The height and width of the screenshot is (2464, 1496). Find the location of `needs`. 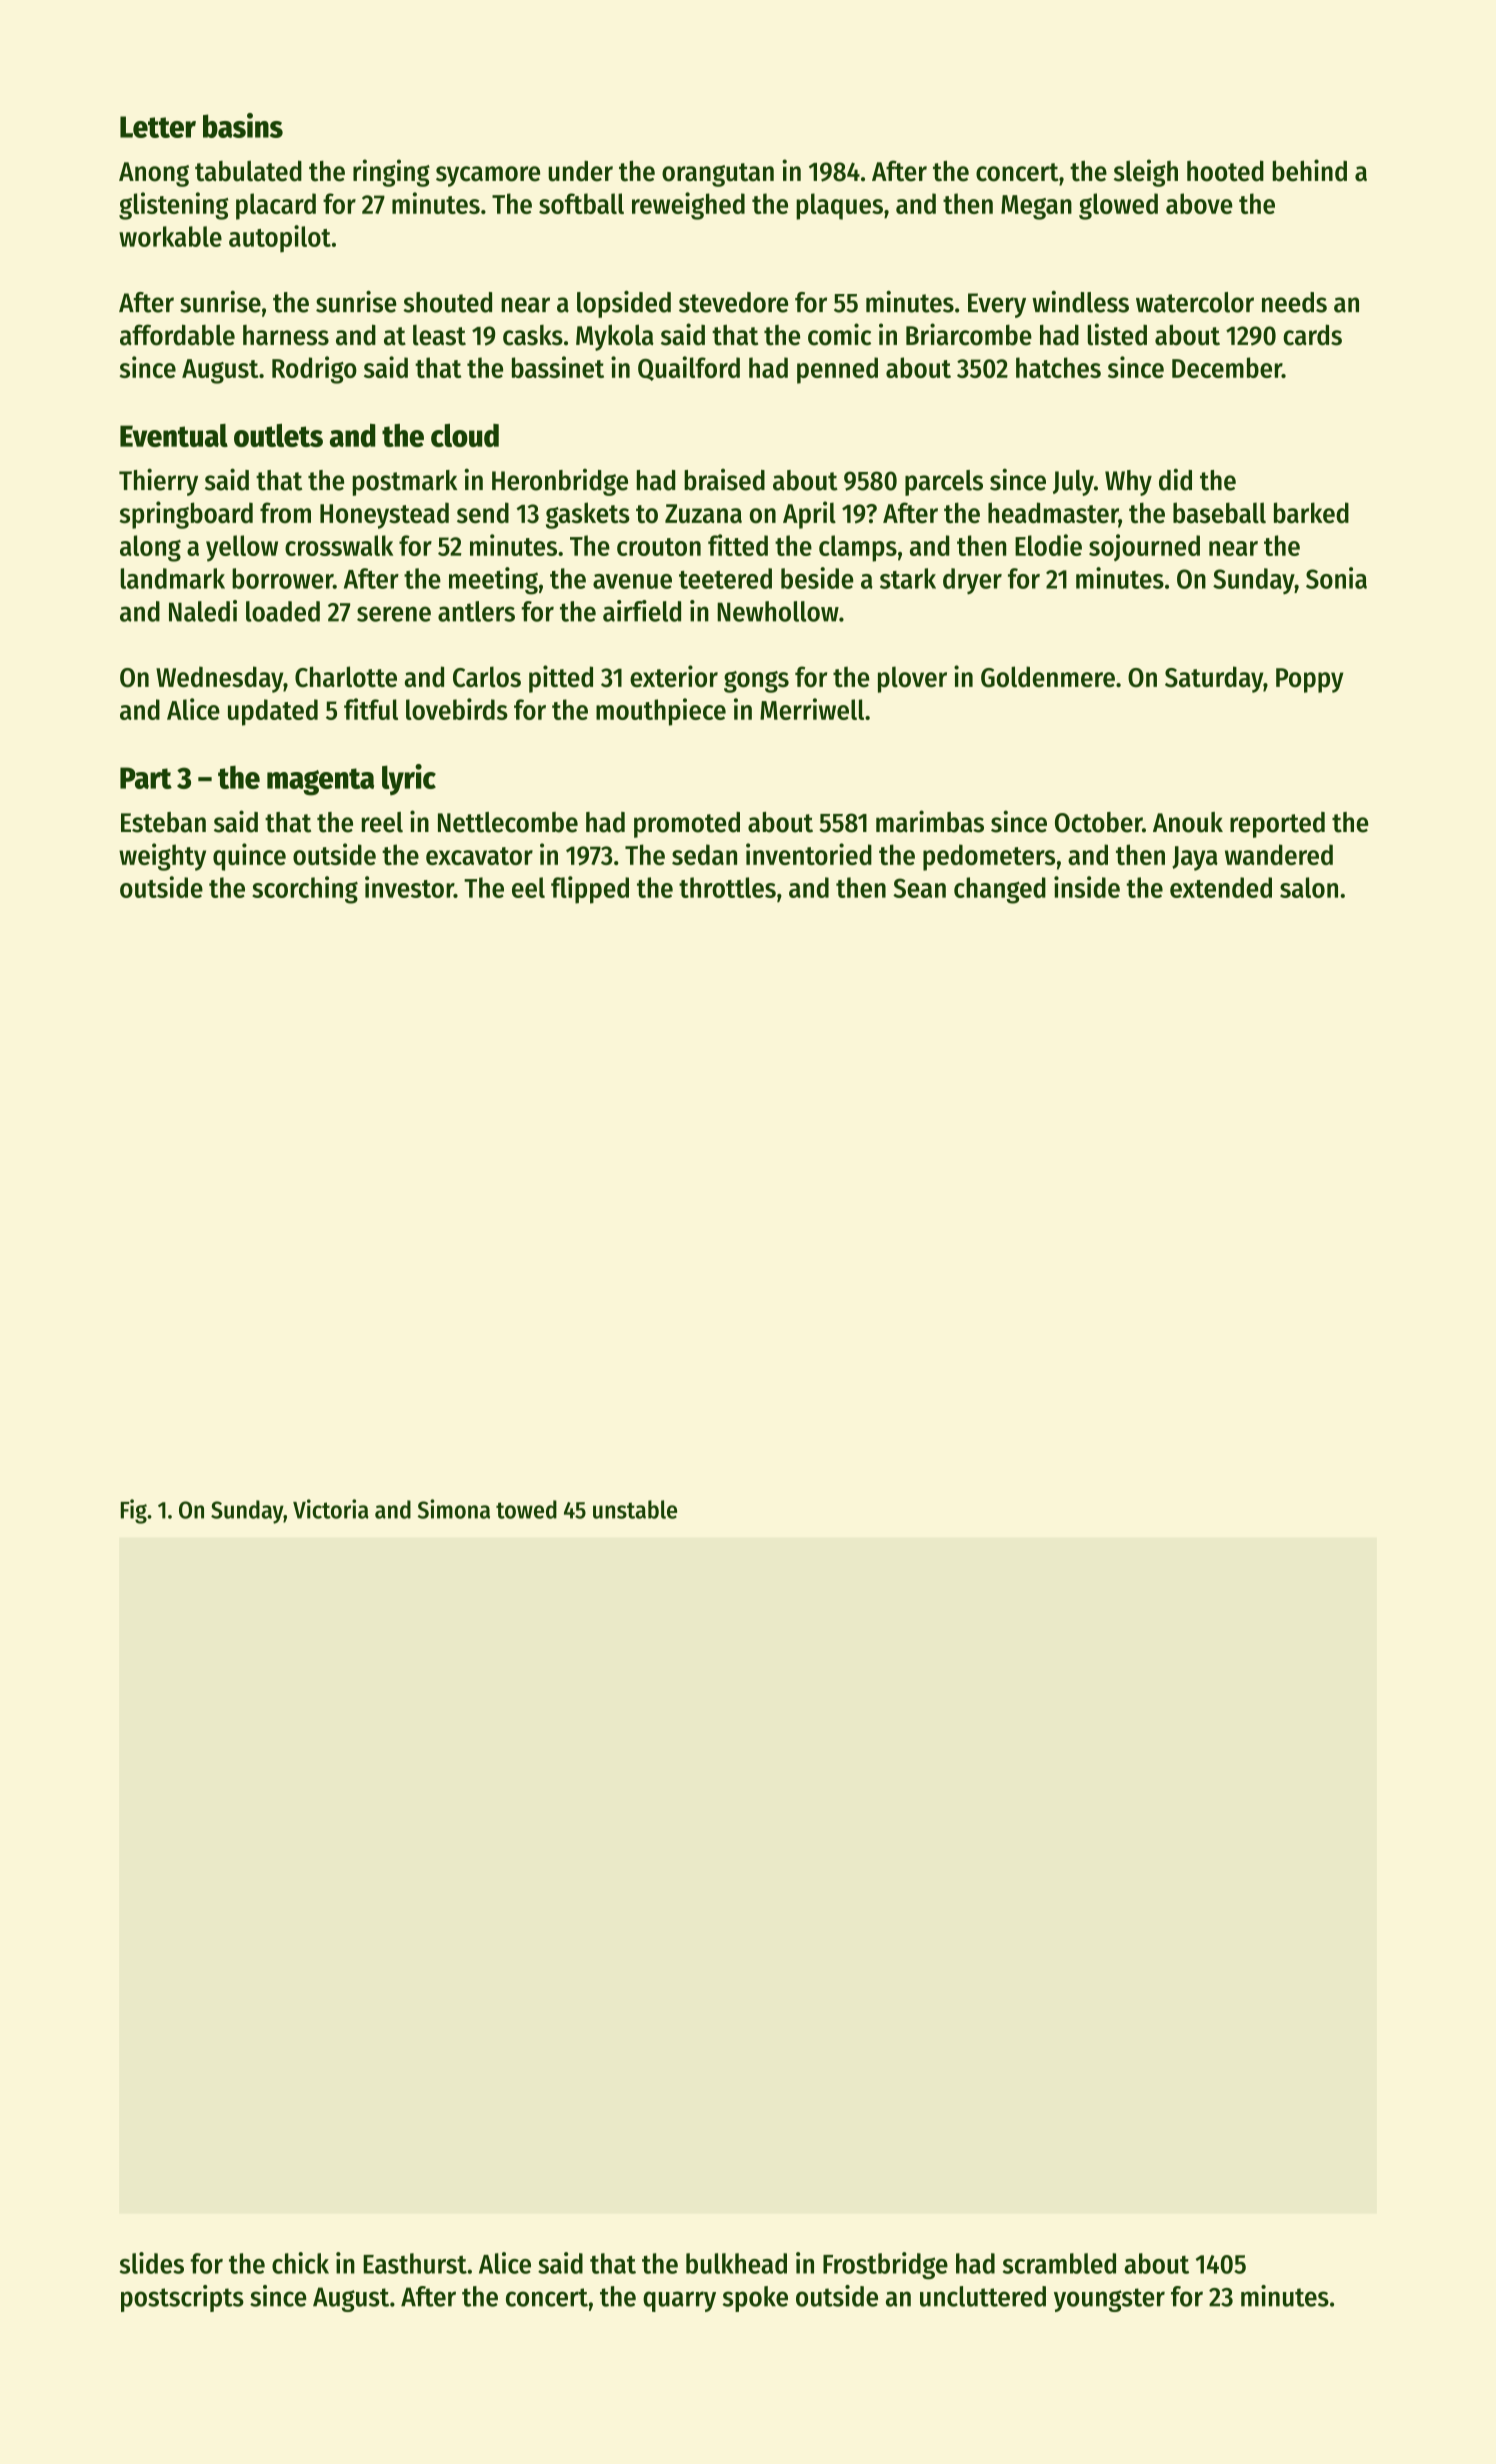

needs is located at coordinates (1294, 302).
